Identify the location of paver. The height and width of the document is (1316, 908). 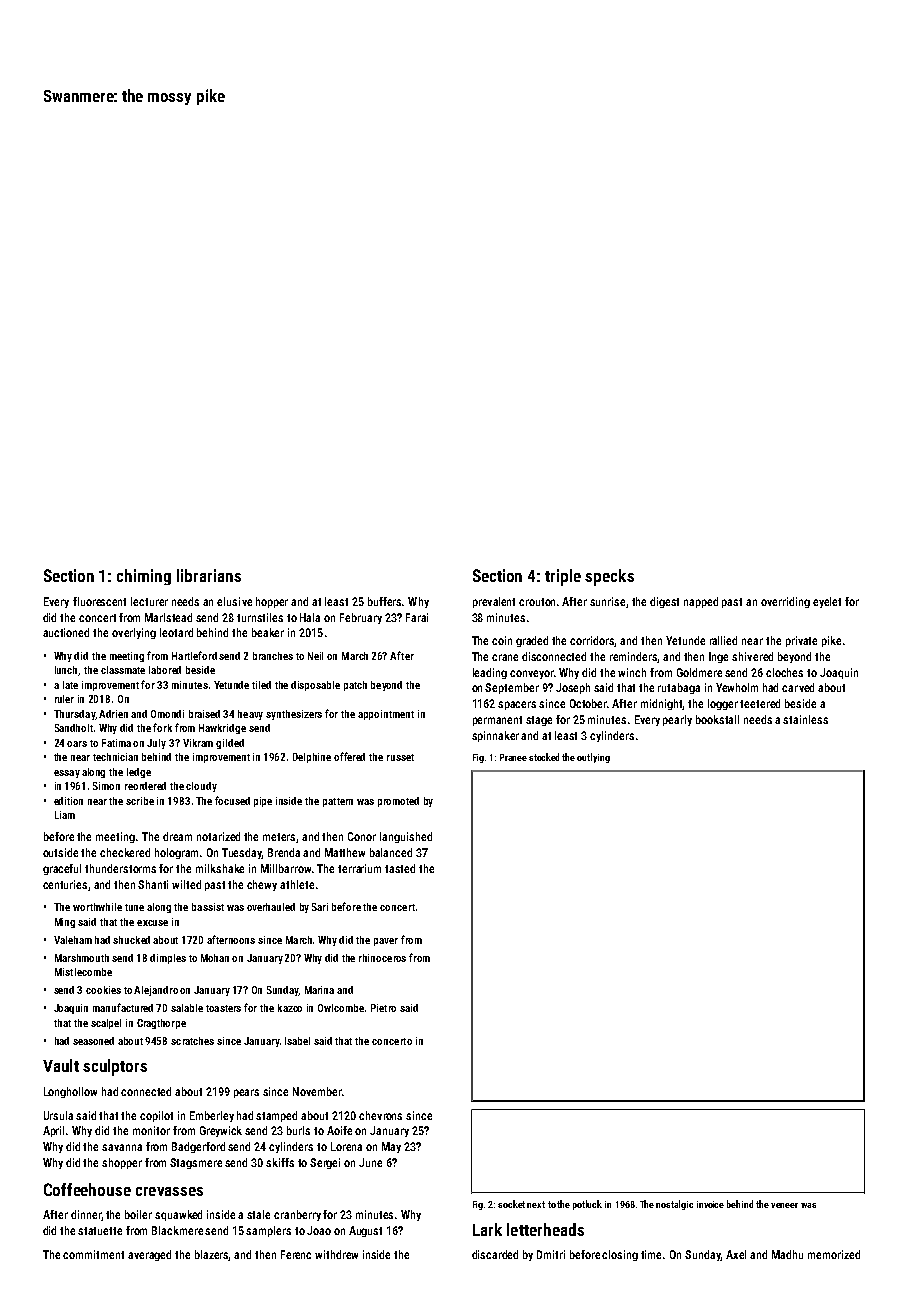
(386, 942).
